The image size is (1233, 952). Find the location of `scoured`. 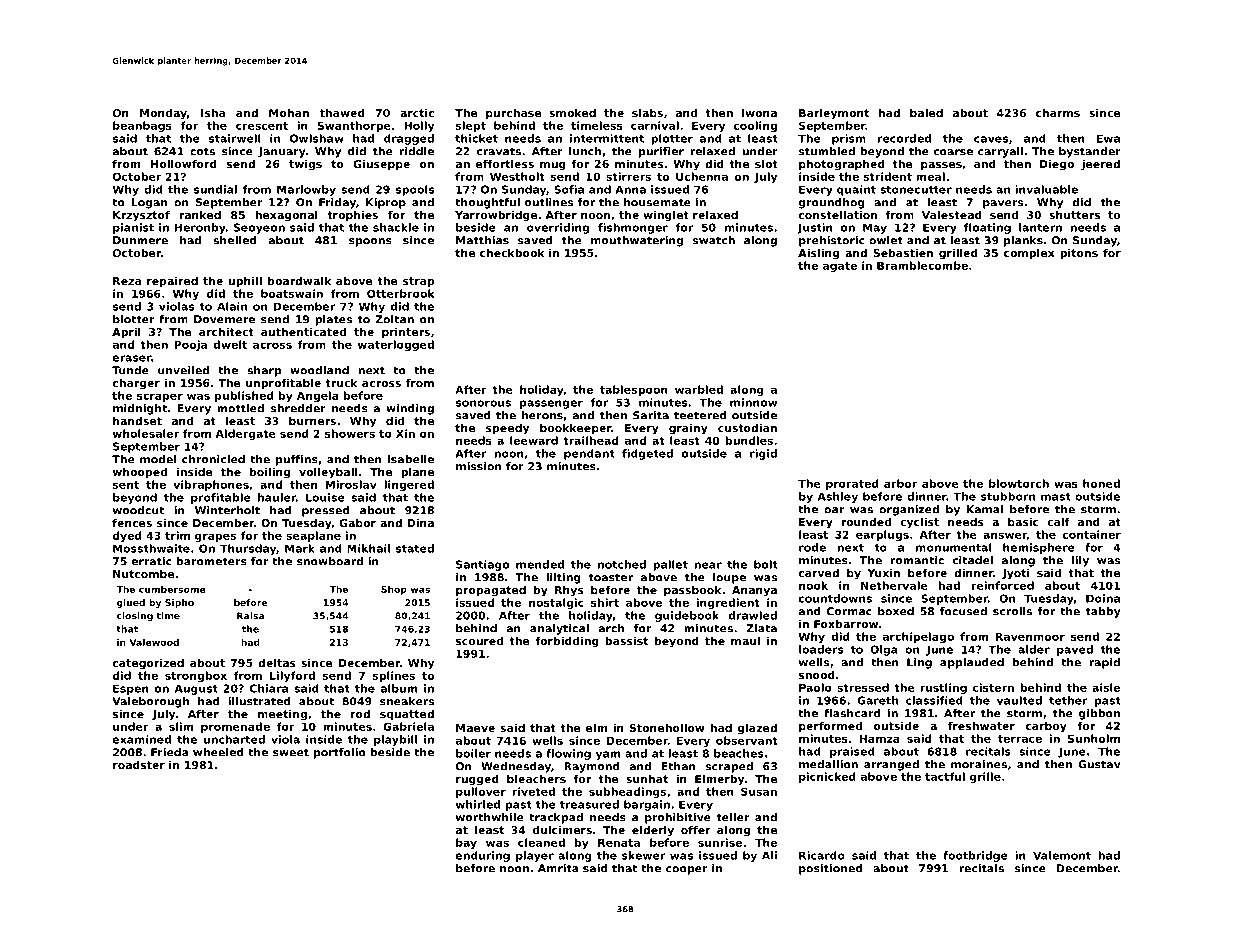

scoured is located at coordinates (479, 640).
